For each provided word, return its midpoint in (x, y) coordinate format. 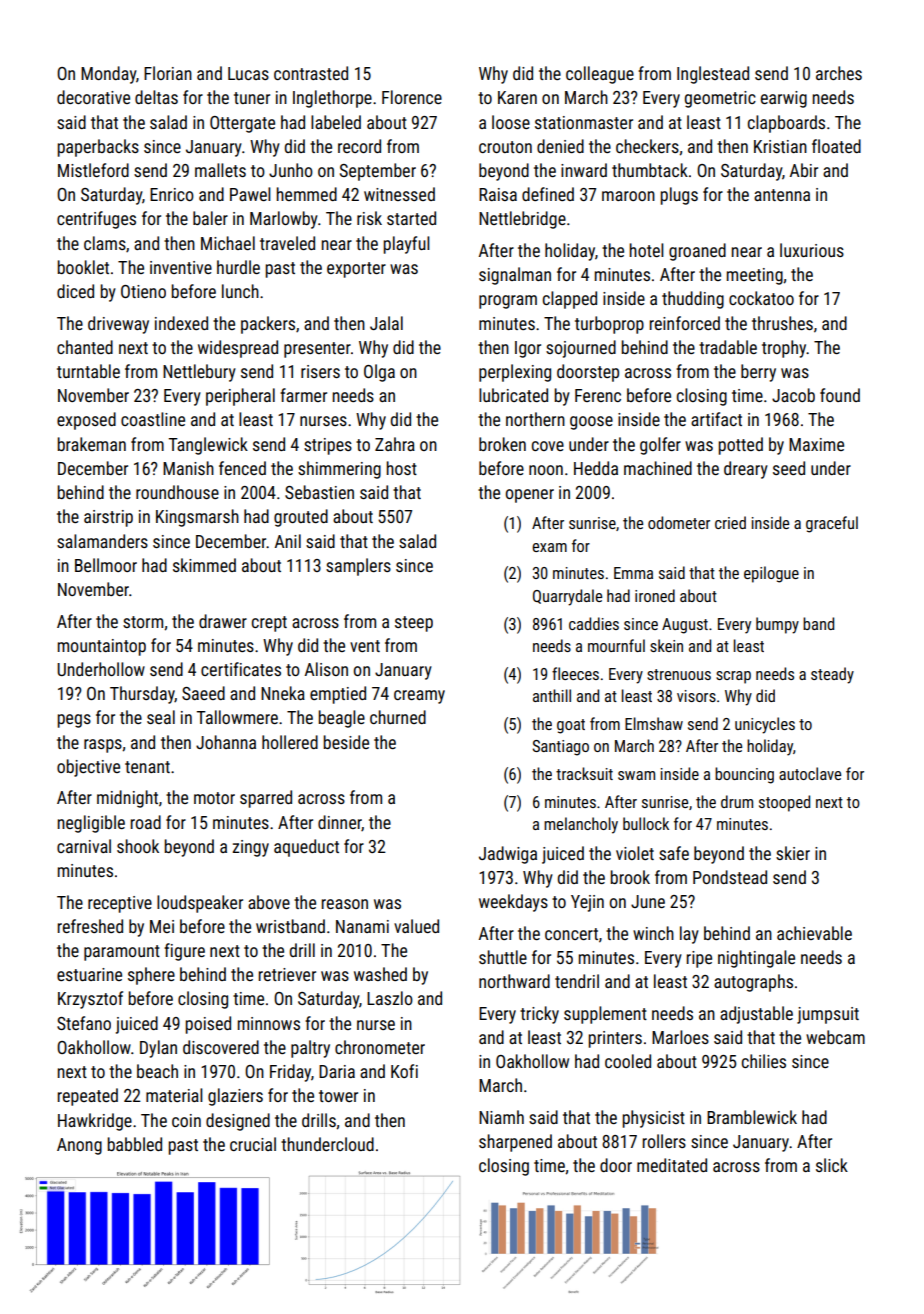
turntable (88, 371)
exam (549, 547)
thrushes (782, 323)
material (174, 1095)
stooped (784, 803)
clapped (570, 300)
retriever (287, 974)
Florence (412, 97)
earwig (784, 99)
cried (730, 522)
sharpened (515, 1143)
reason (344, 904)
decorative (93, 97)
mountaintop (102, 647)
